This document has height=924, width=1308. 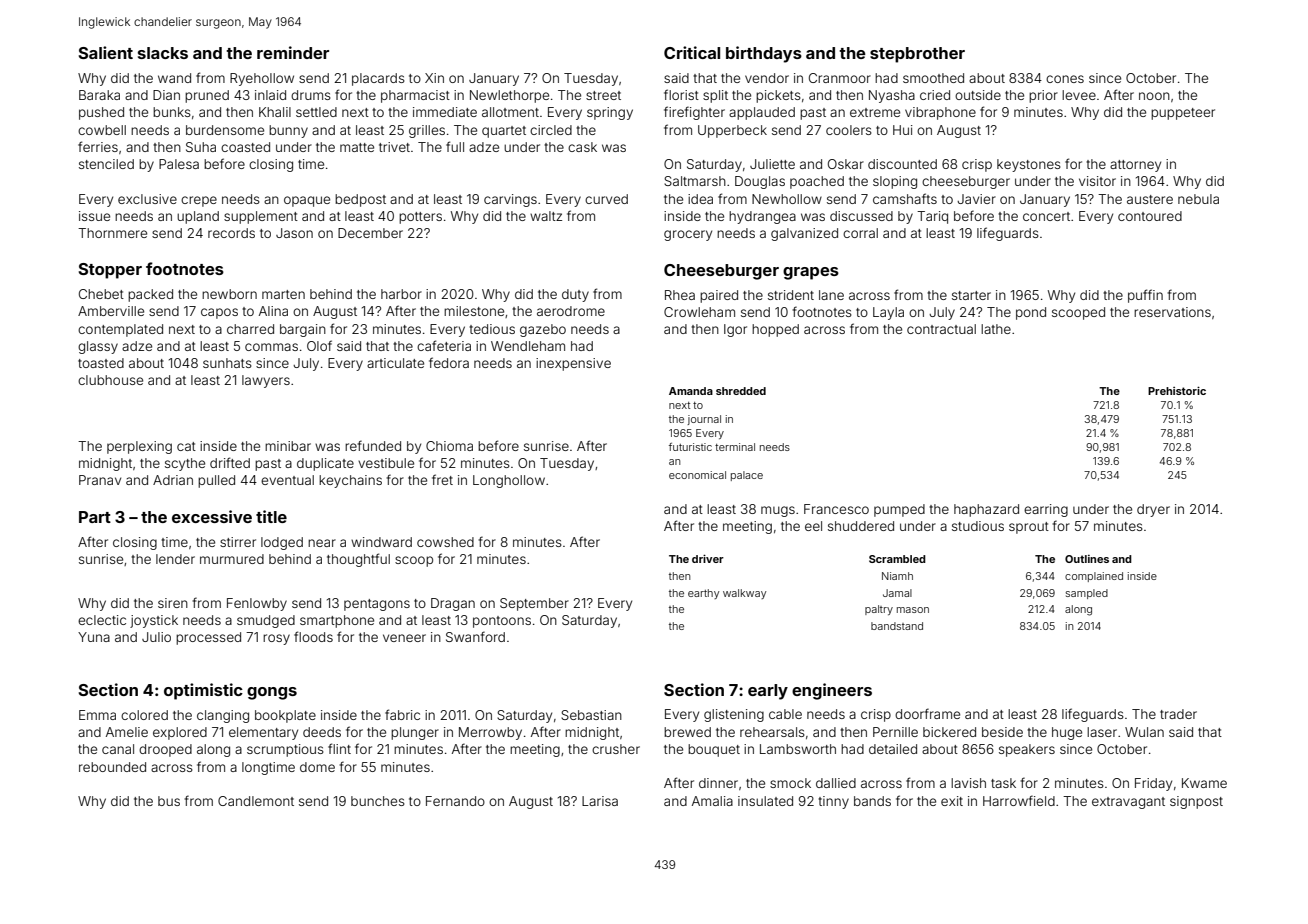 I want to click on stepbrother, so click(x=917, y=55).
